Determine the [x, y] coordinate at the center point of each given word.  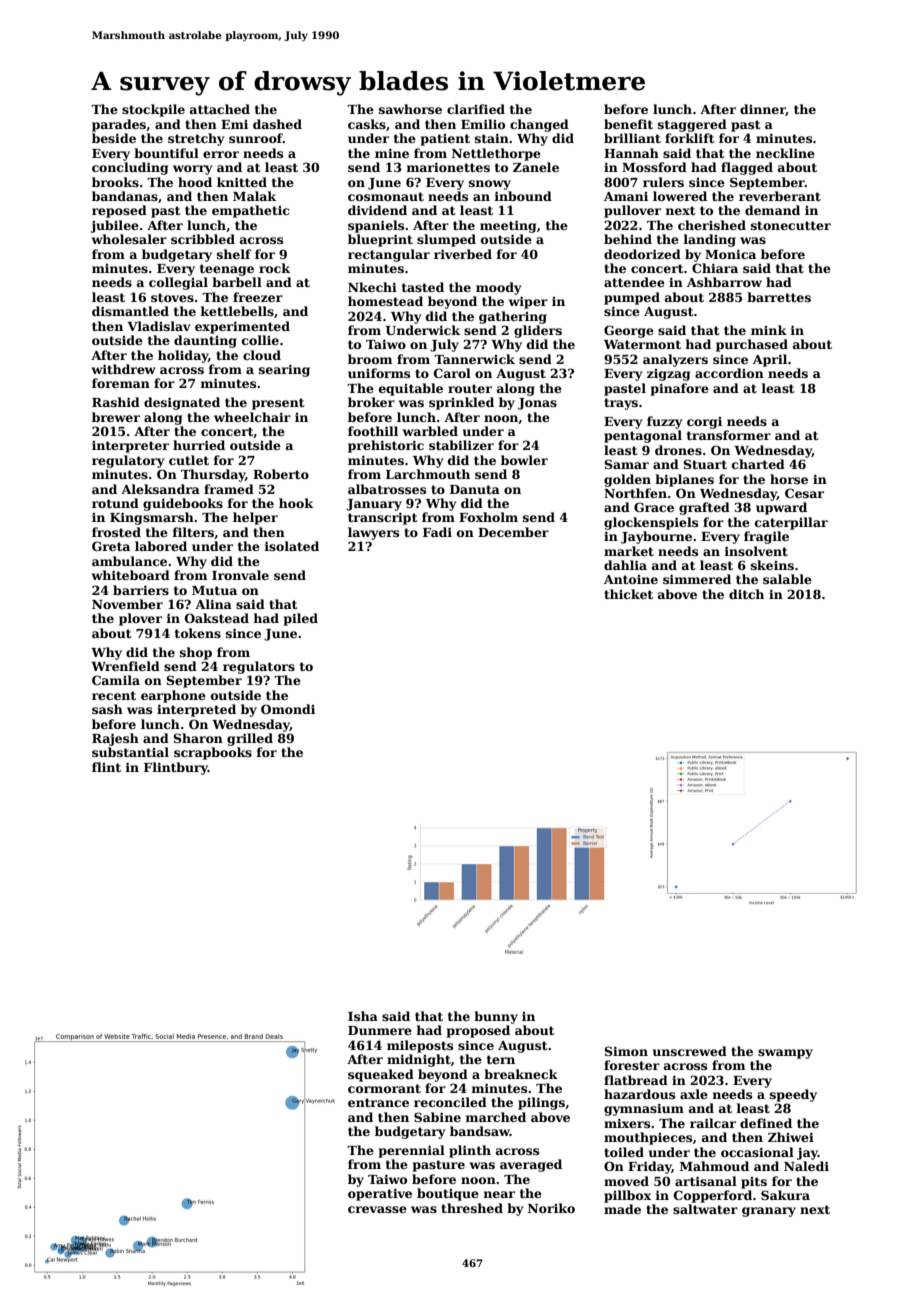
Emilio [483, 124]
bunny [496, 1017]
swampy [785, 1054]
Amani [626, 196]
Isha [363, 1016]
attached [220, 109]
